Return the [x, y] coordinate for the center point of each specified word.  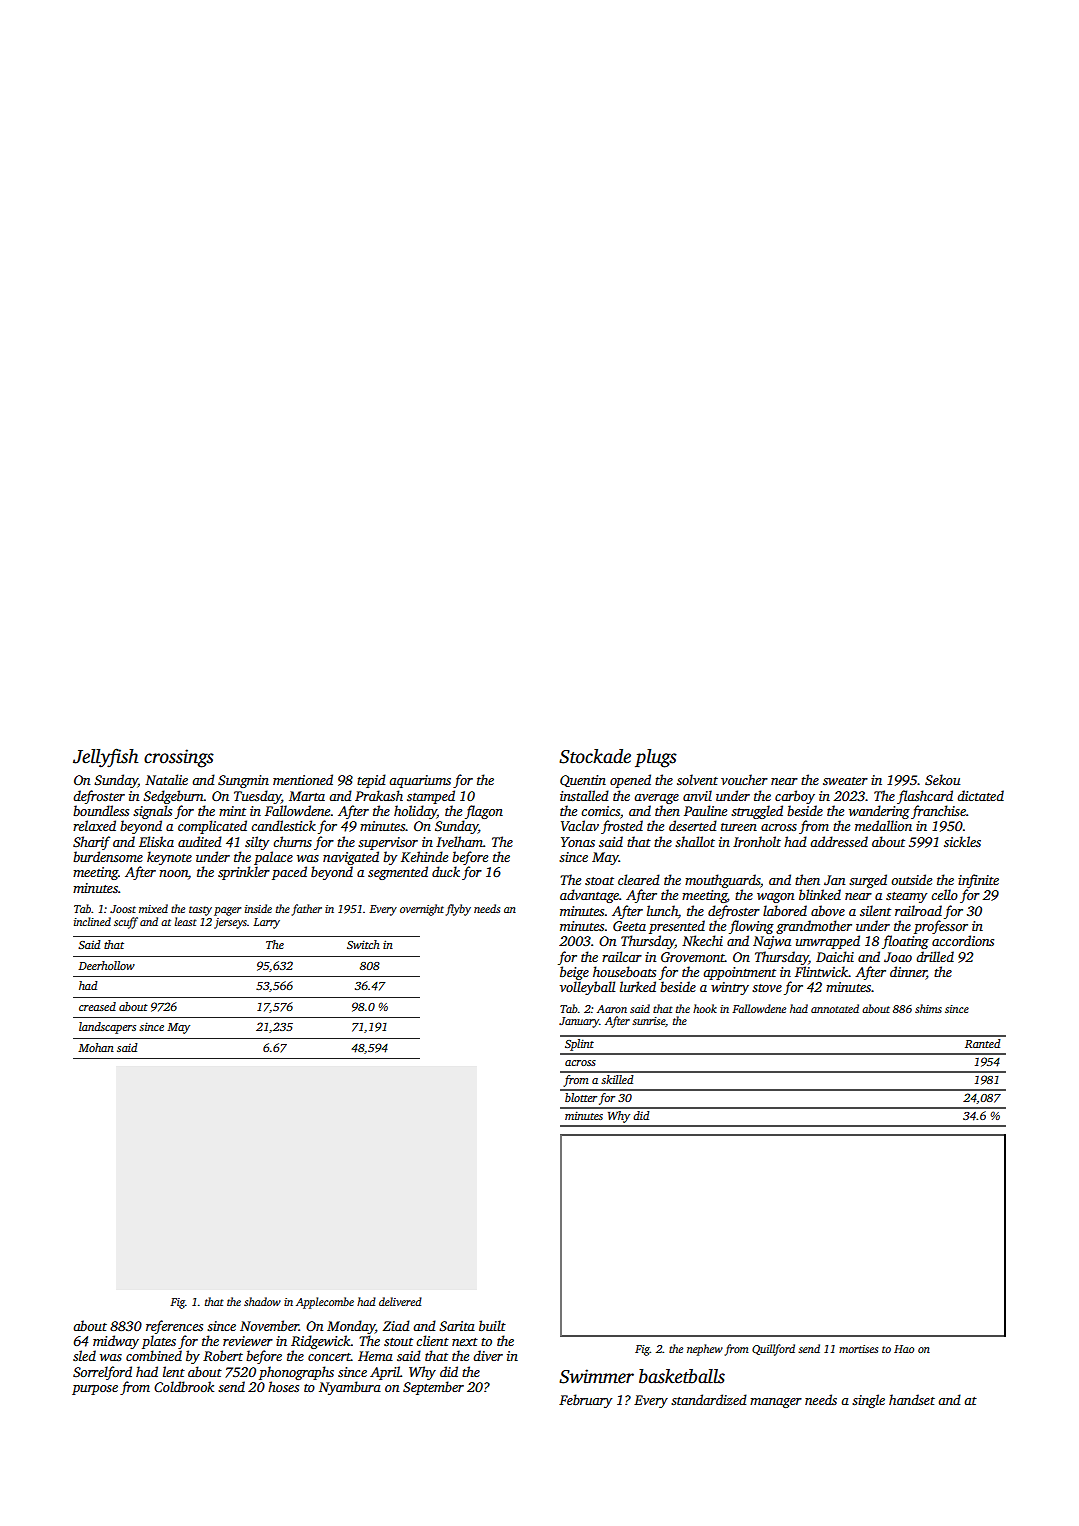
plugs [656, 758]
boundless [101, 810]
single [868, 1401]
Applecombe [325, 1303]
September [433, 1388]
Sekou [942, 779]
